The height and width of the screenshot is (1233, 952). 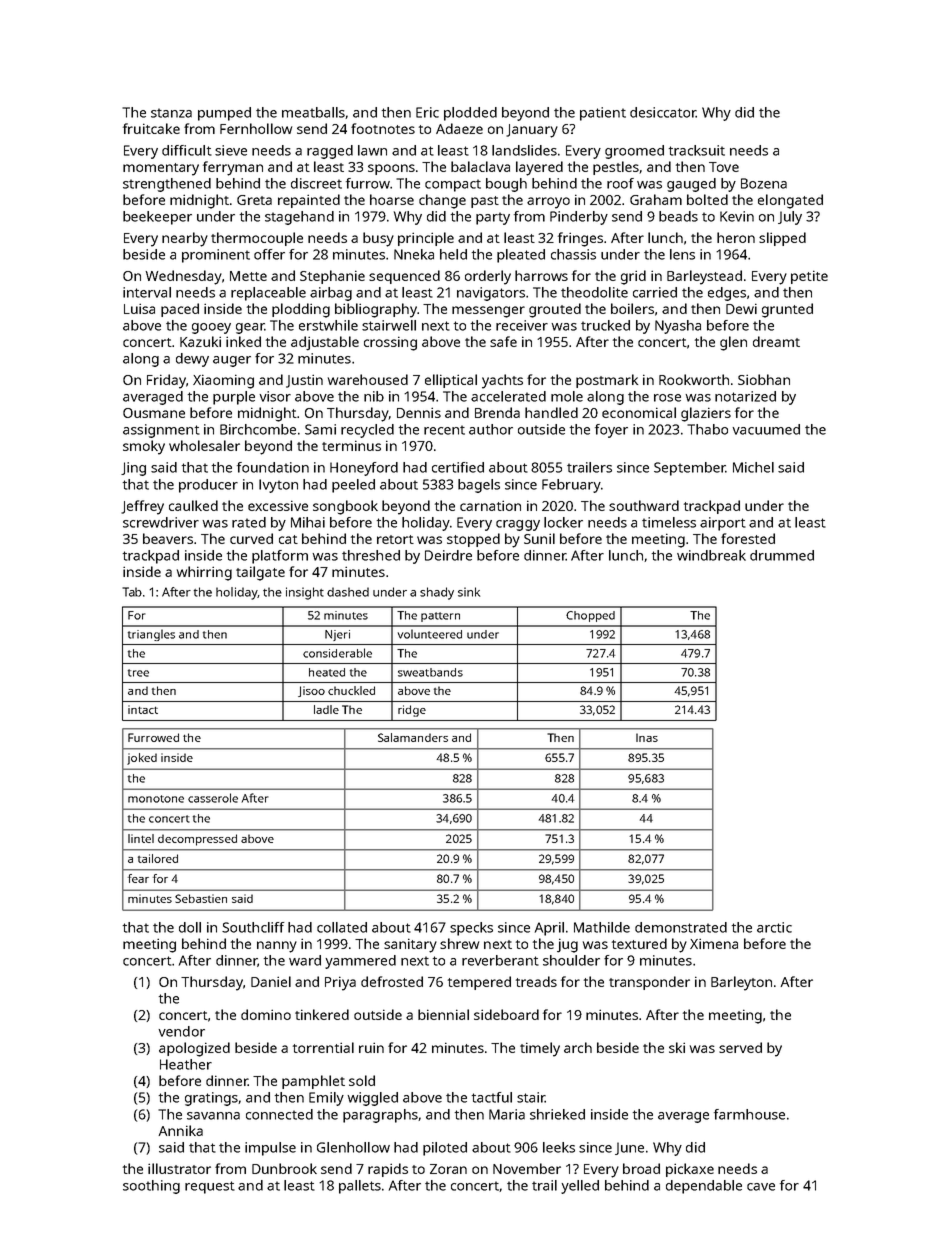 What do you see at coordinates (360, 1187) in the screenshot?
I see `pallets` at bounding box center [360, 1187].
